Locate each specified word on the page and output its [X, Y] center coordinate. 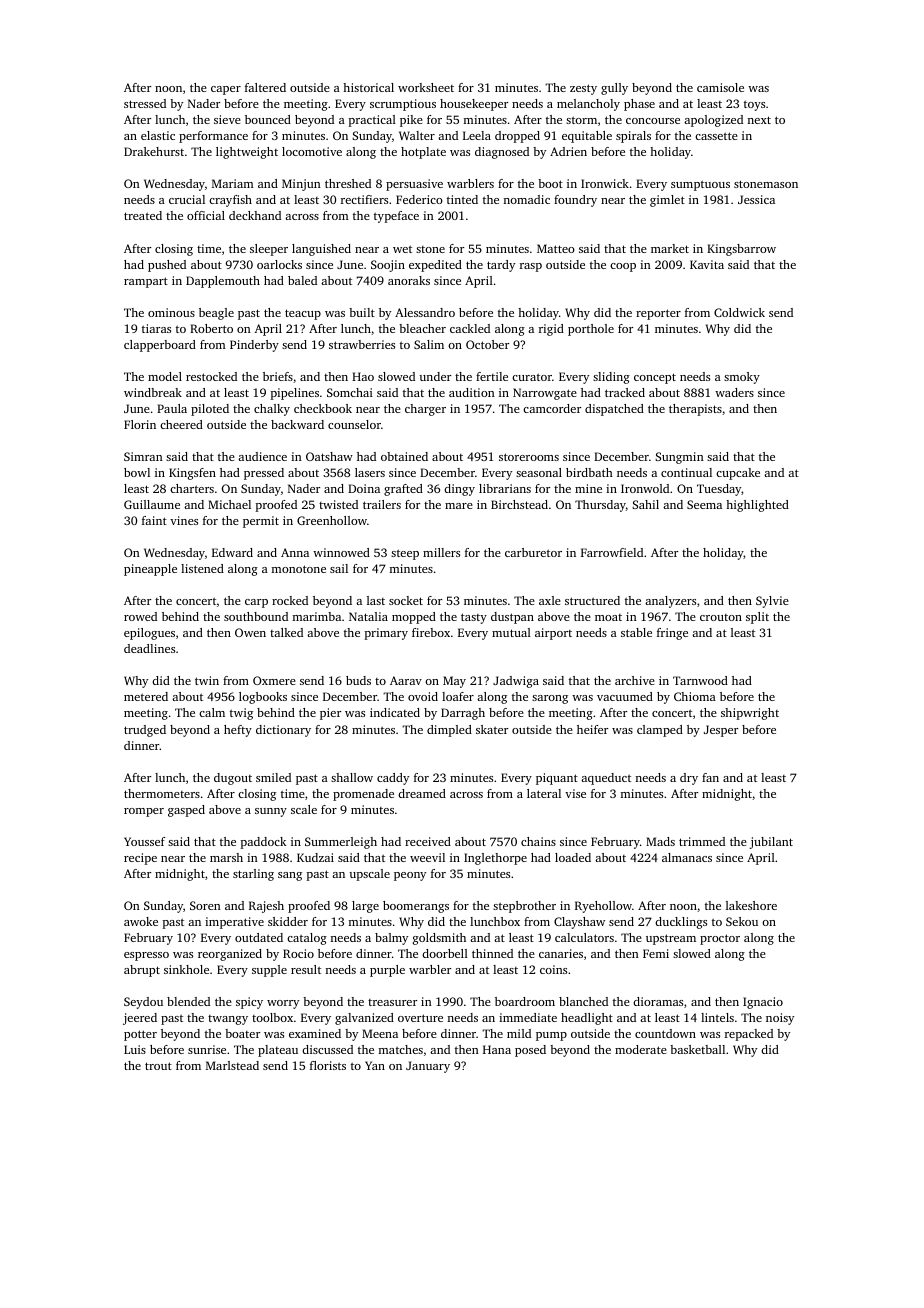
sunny [271, 812]
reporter [658, 314]
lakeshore [751, 905]
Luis [135, 1049]
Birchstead [519, 504]
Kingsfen [192, 474]
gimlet [667, 201]
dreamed [422, 793]
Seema [704, 504]
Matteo [556, 248]
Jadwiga [516, 682]
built [362, 312]
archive [635, 680]
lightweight [247, 153]
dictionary [283, 731]
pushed [167, 266]
